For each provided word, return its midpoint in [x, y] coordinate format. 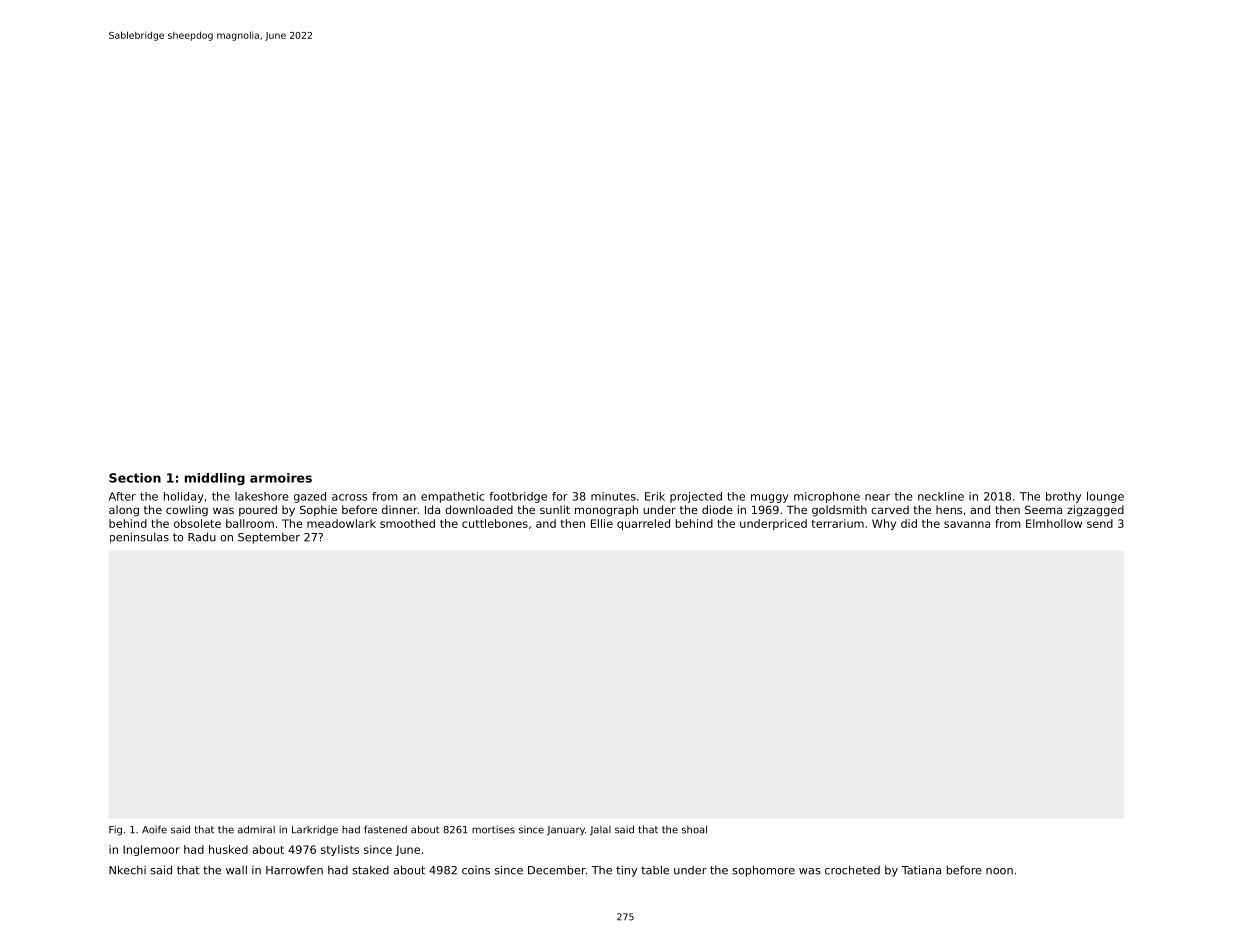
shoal [694, 829]
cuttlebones [495, 523]
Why [884, 524]
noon [999, 871]
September [269, 538]
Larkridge [315, 830]
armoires [281, 478]
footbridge [518, 497]
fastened [385, 829]
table [655, 870]
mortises [493, 830]
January [566, 830]
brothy [1063, 497]
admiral [256, 829]
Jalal [600, 830]
